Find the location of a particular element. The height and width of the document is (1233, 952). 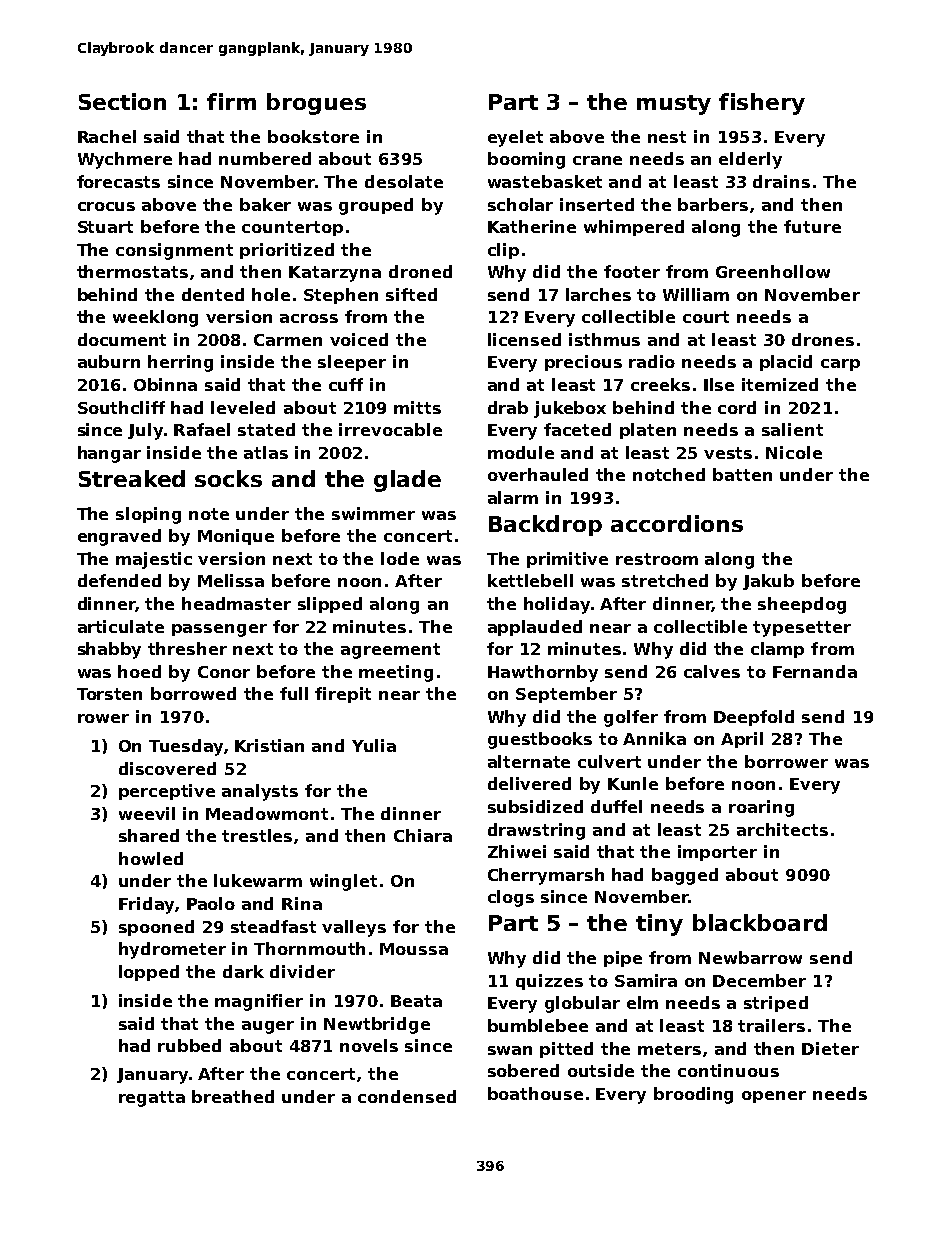

firm is located at coordinates (231, 101).
